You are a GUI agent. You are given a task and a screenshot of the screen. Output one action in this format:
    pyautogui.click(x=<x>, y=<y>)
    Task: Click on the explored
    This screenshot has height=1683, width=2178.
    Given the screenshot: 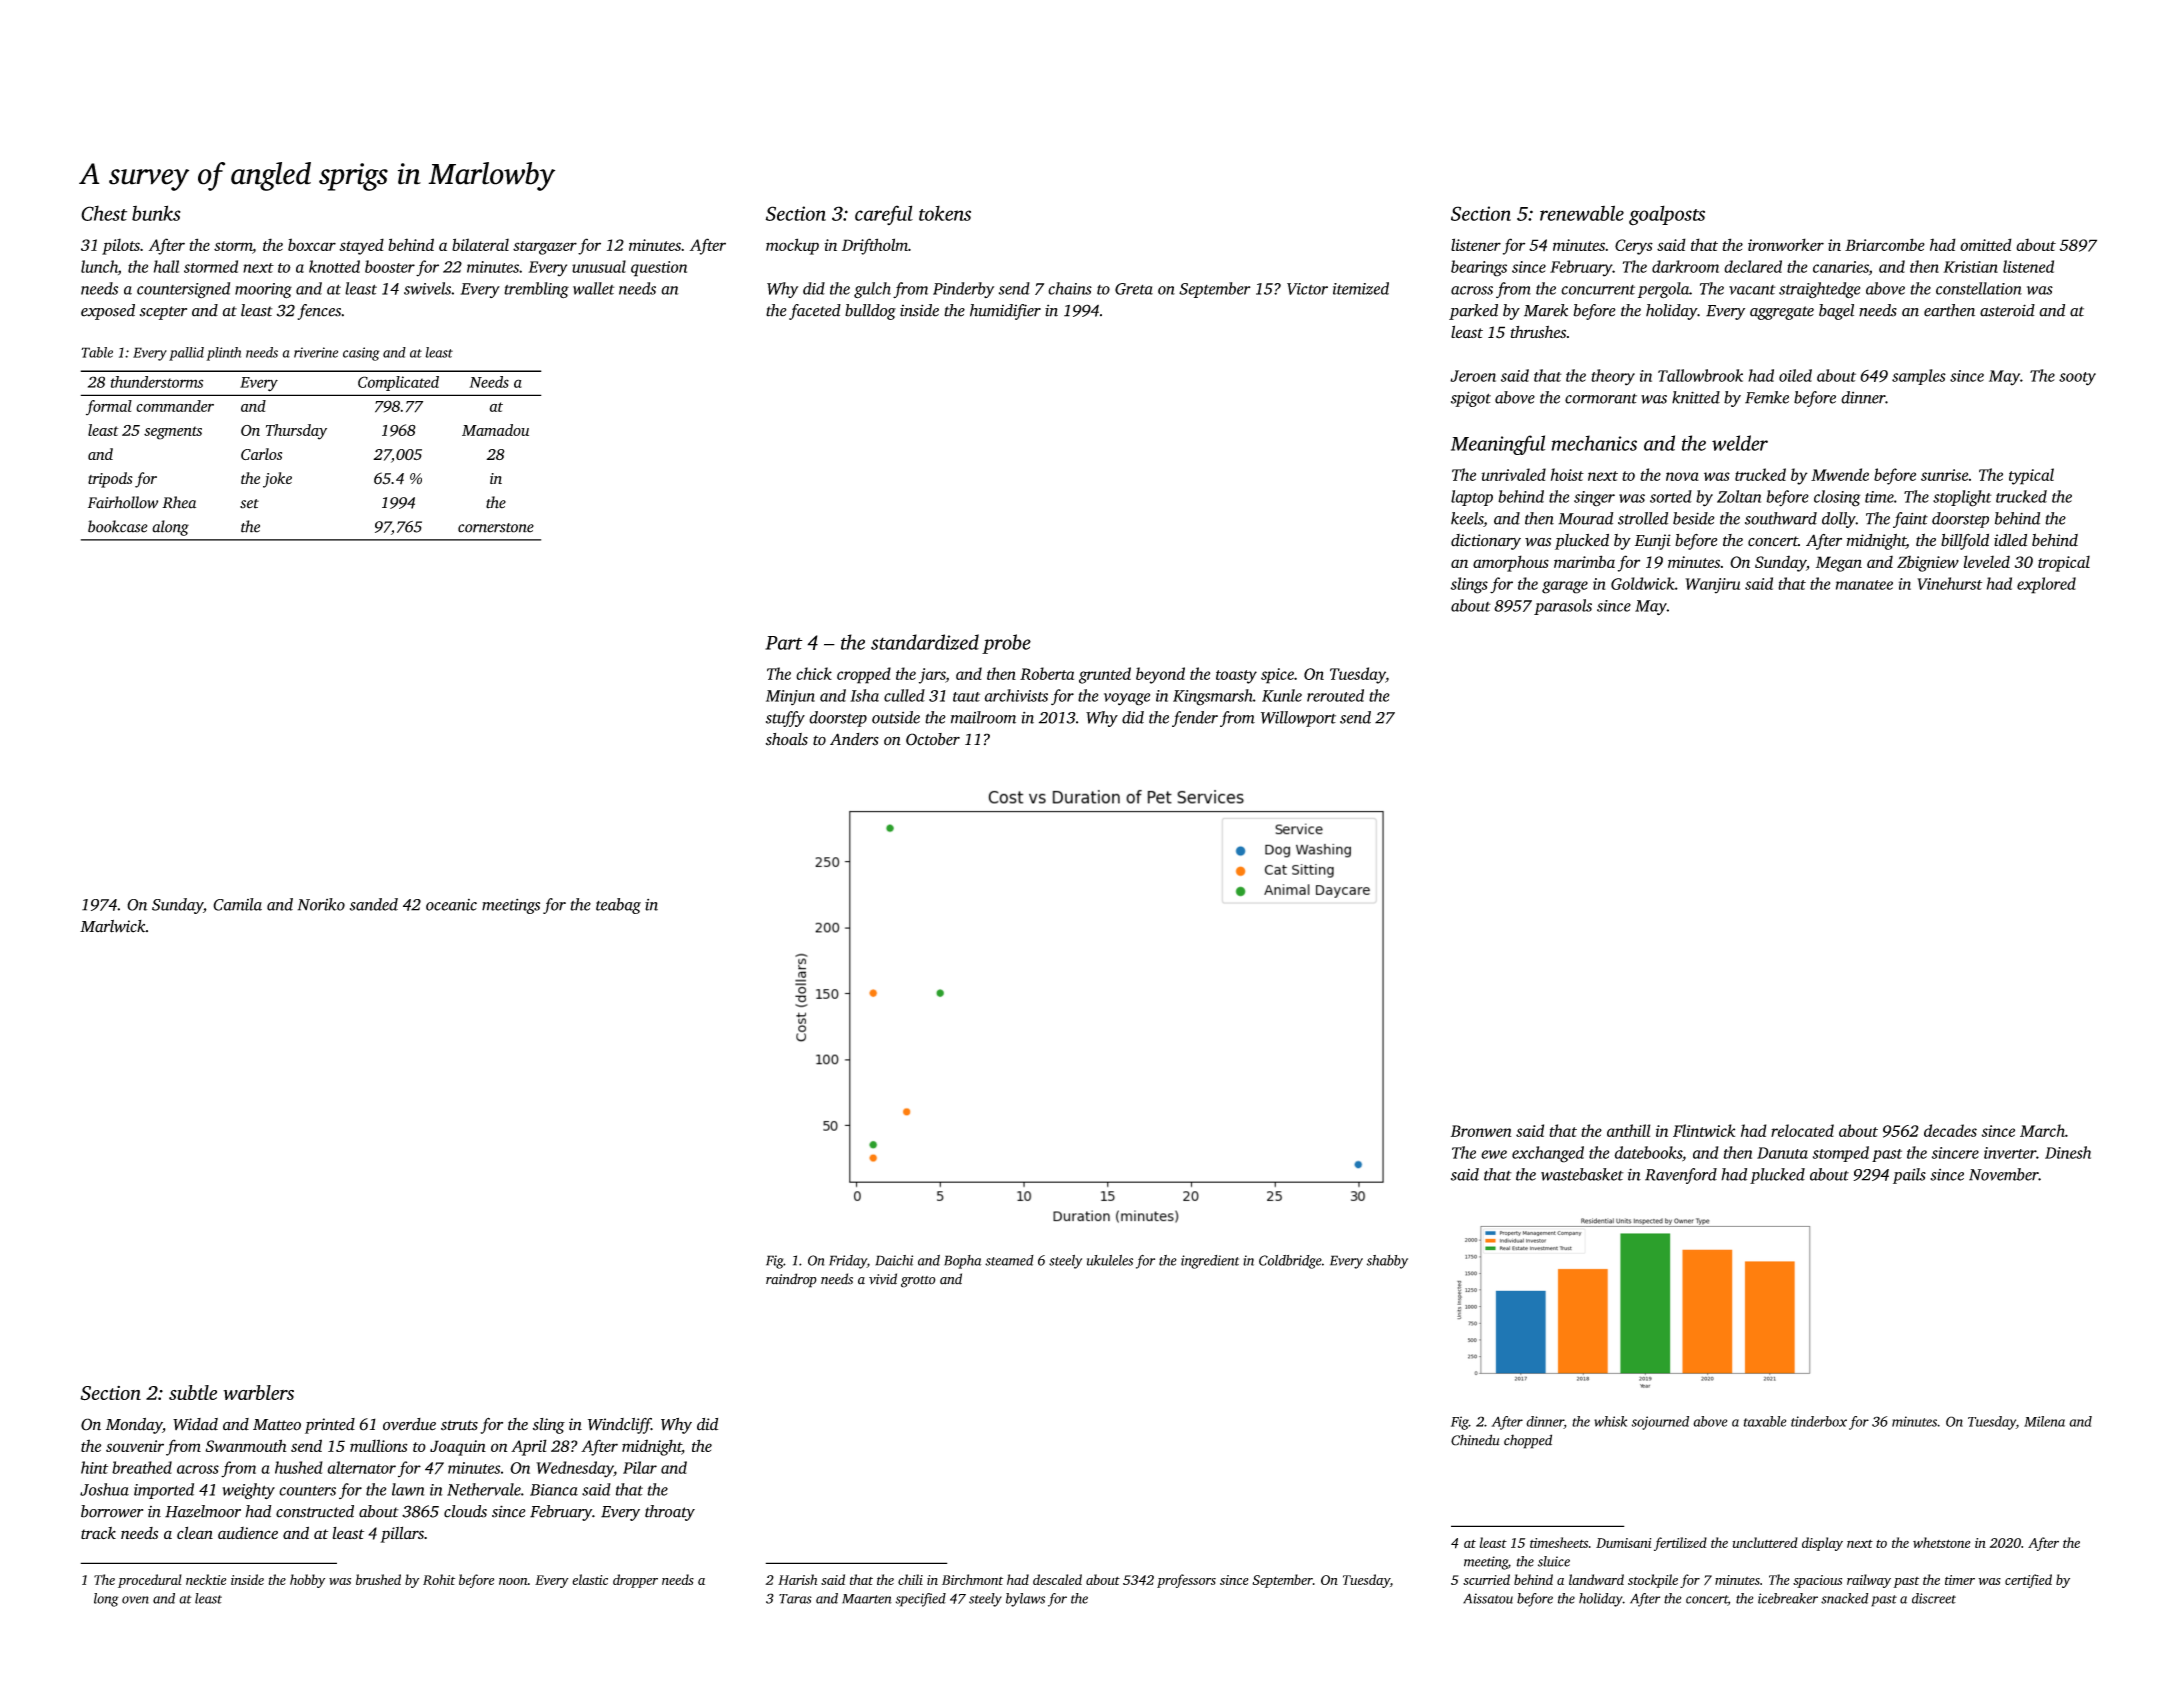 What is the action you would take?
    pyautogui.click(x=2046, y=585)
